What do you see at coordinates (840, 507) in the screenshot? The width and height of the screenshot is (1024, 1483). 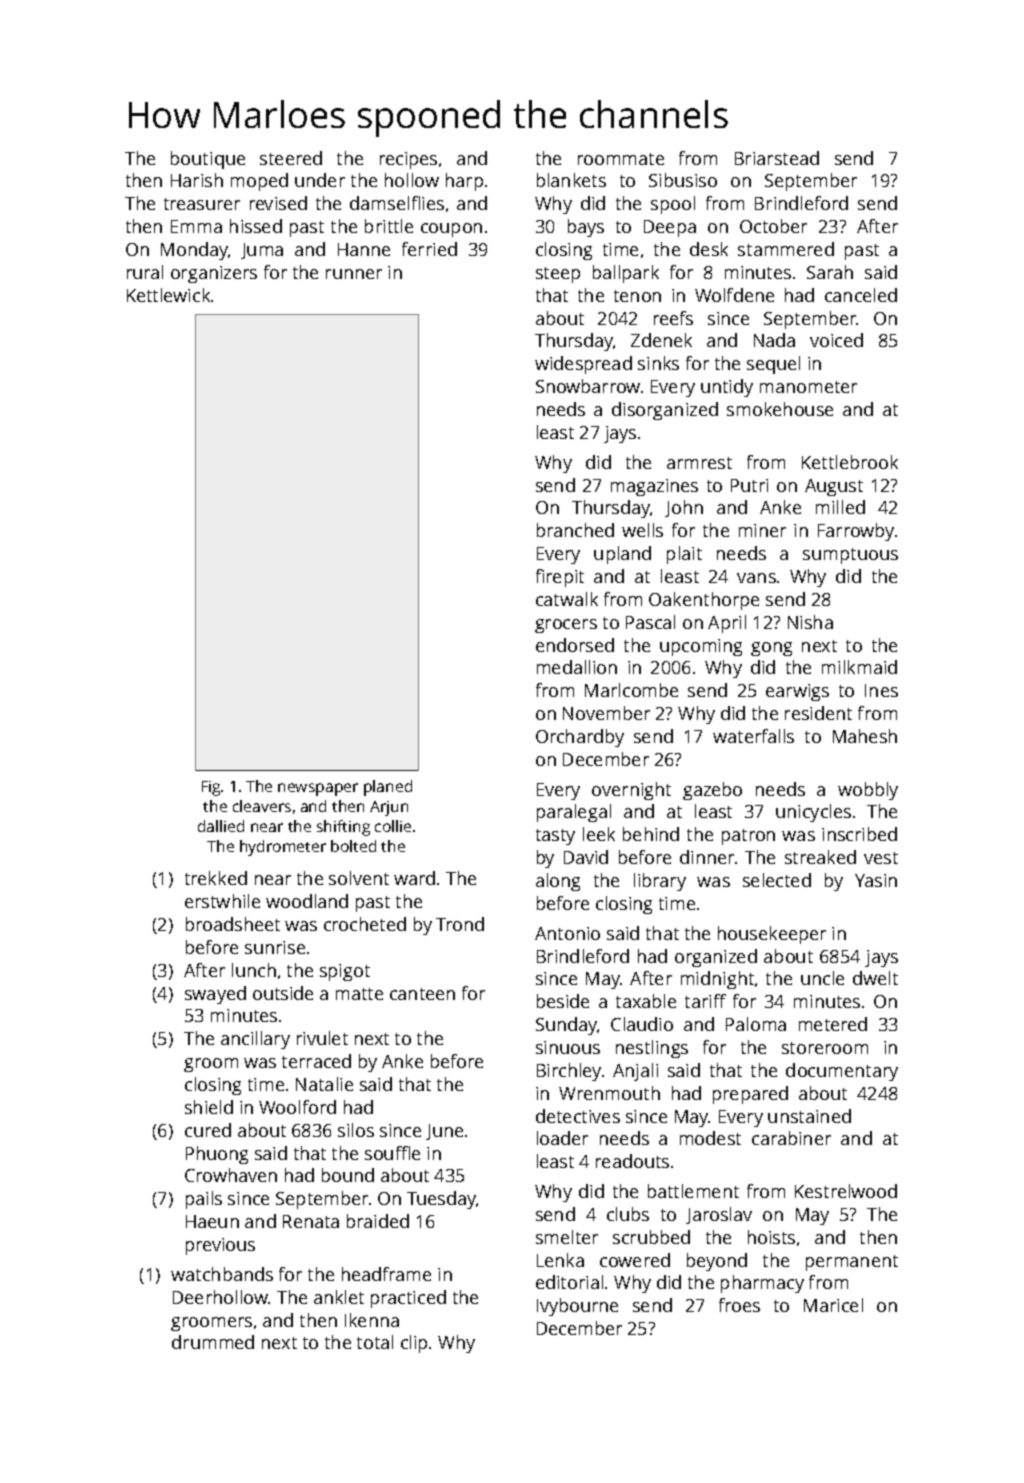 I see `milled` at bounding box center [840, 507].
